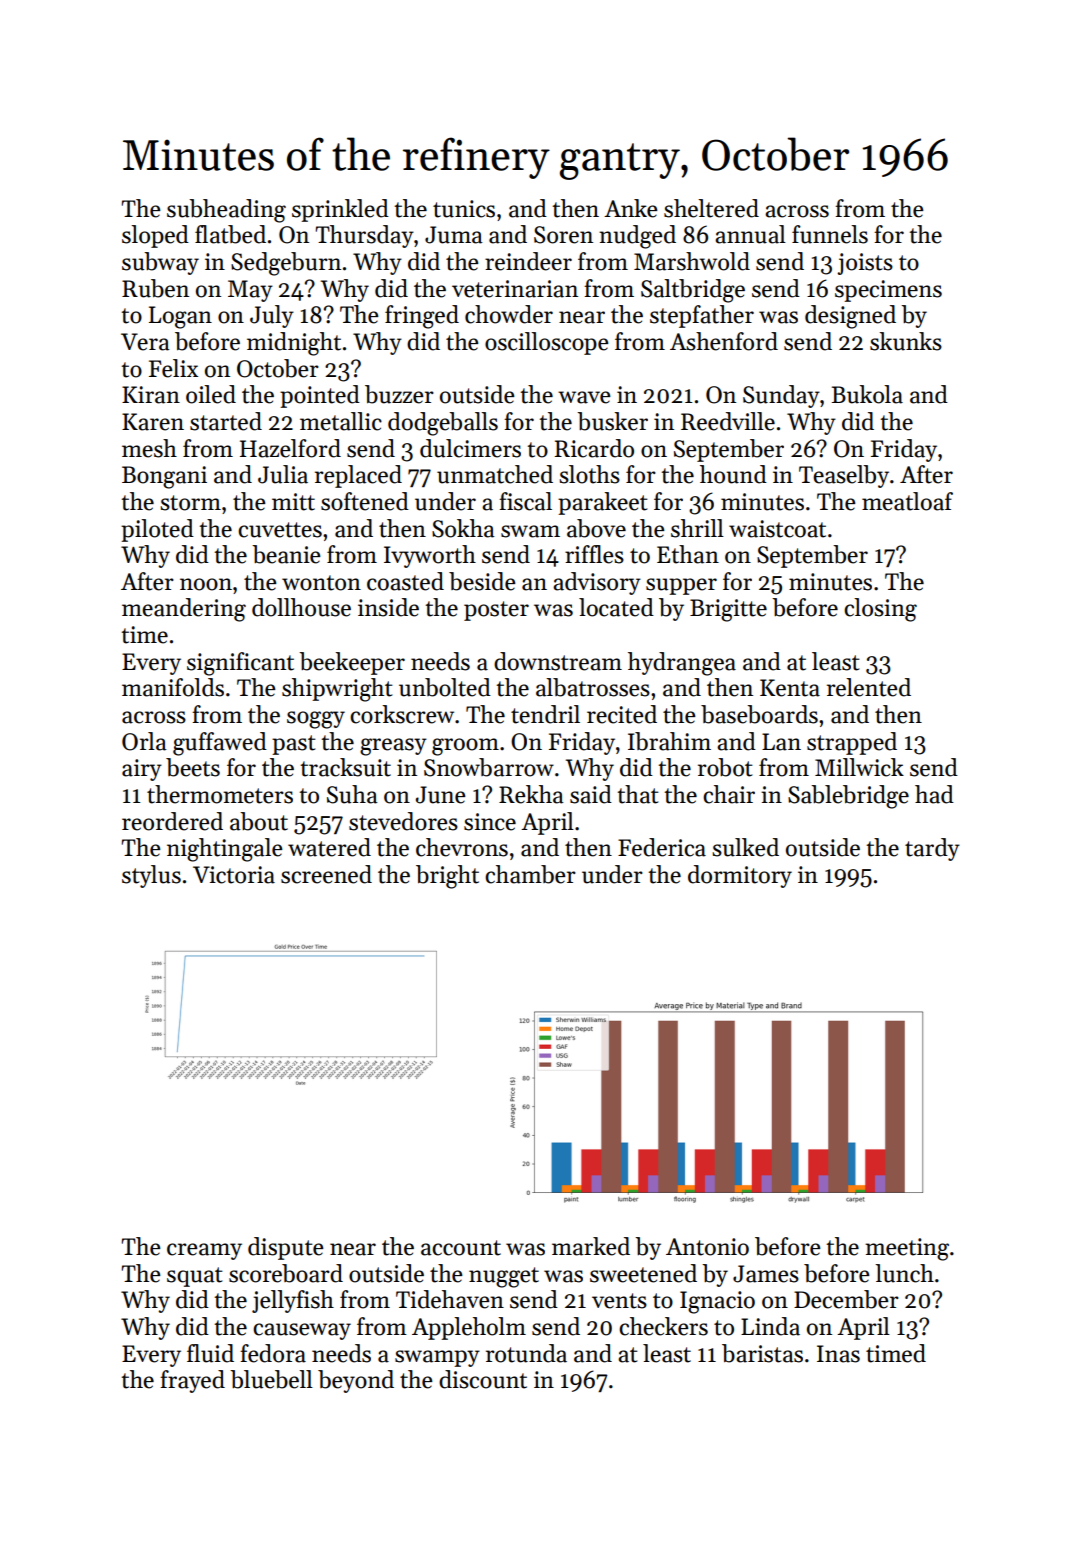 The width and height of the screenshot is (1085, 1541). What do you see at coordinates (526, 1353) in the screenshot?
I see `rotunda` at bounding box center [526, 1353].
